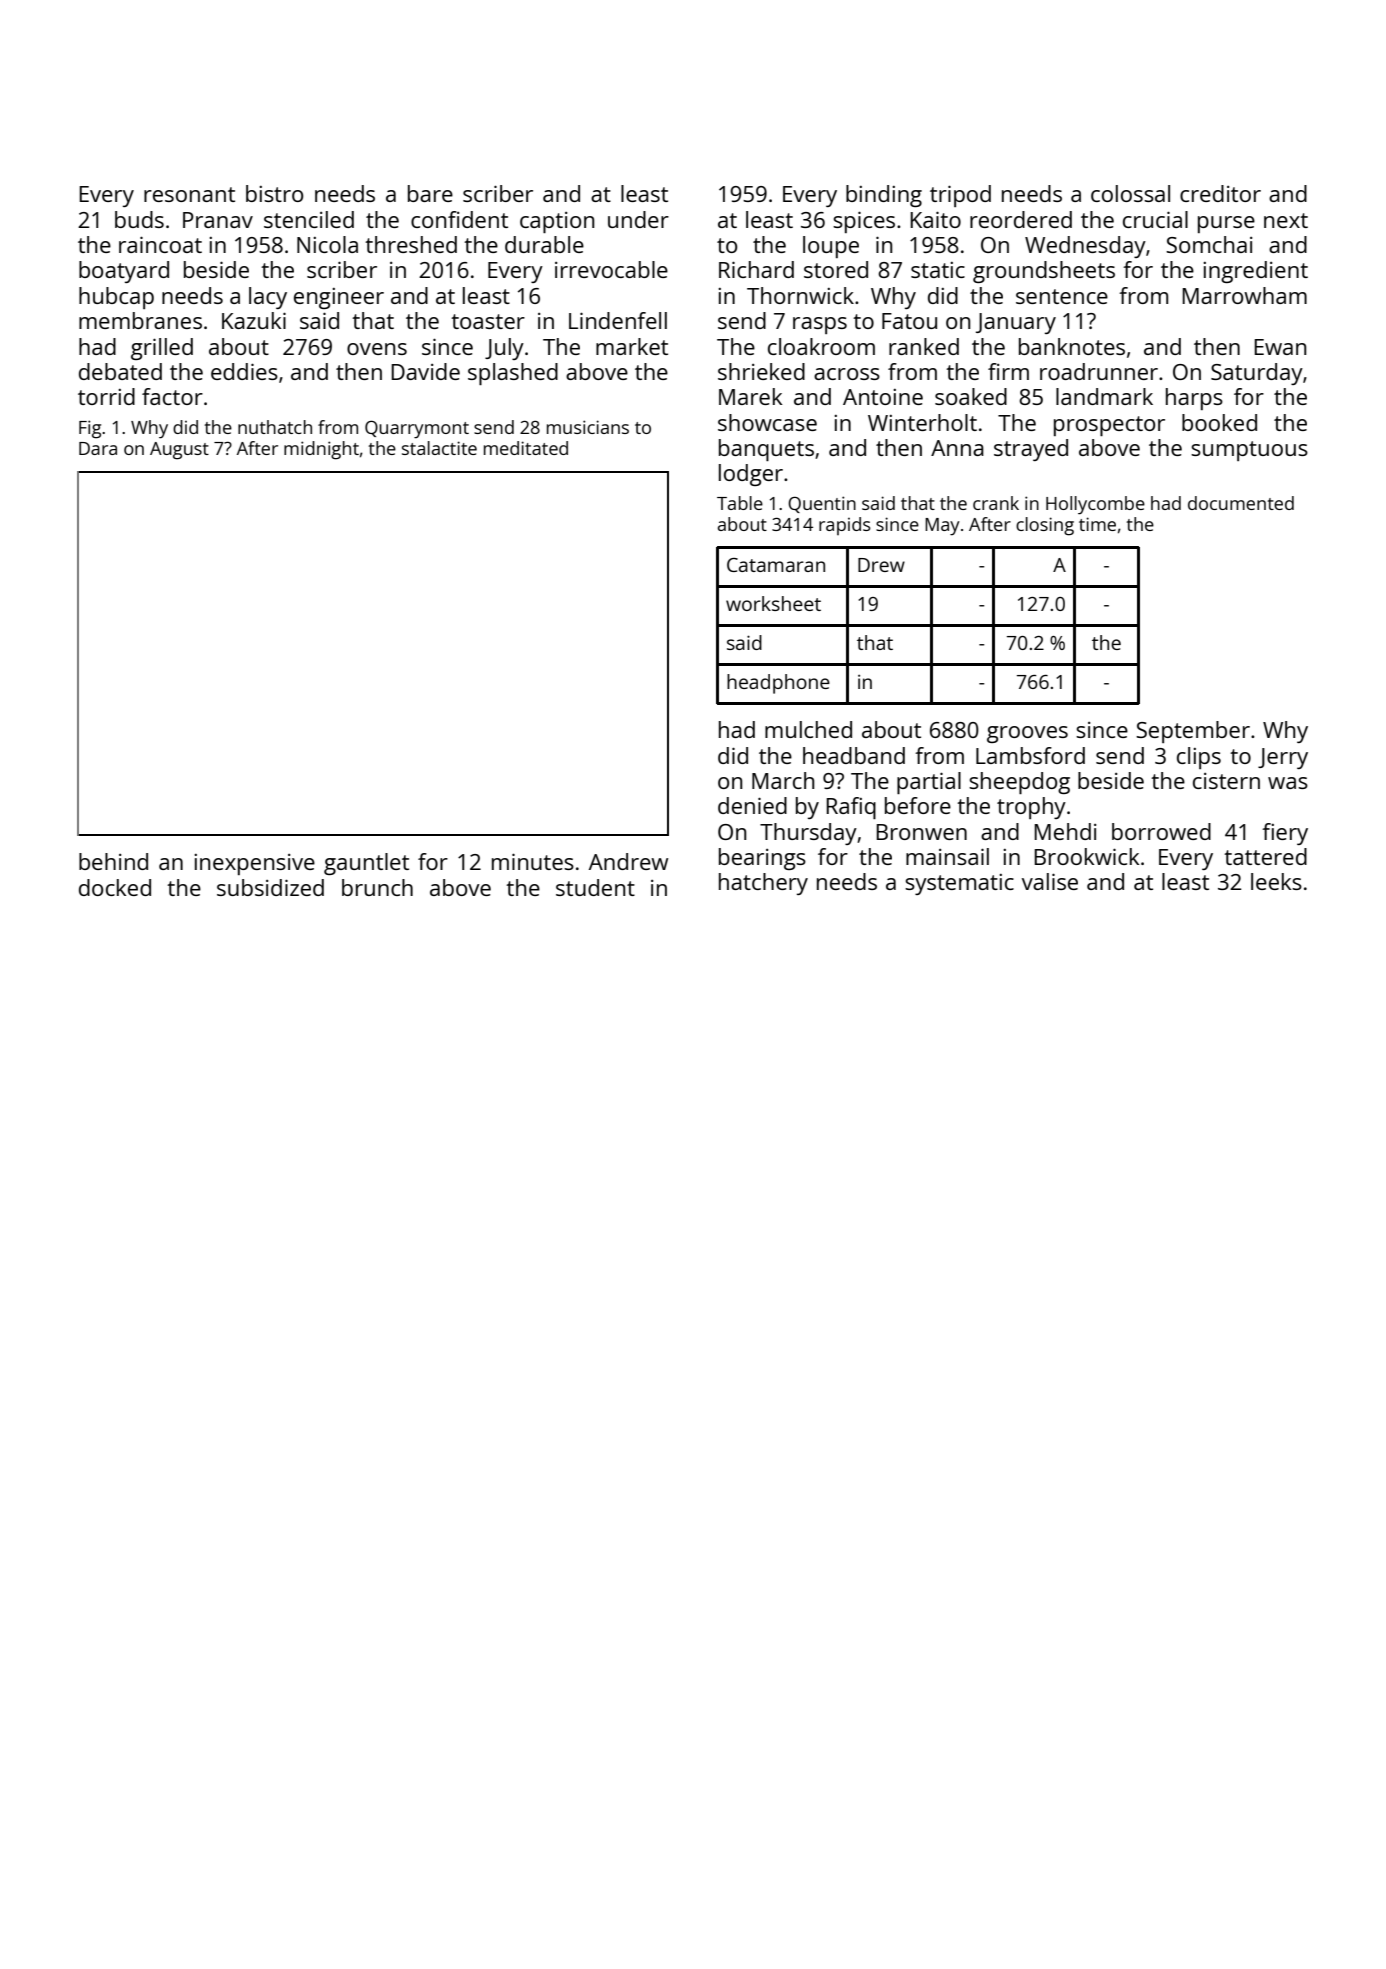  What do you see at coordinates (751, 475) in the page?
I see `lodger` at bounding box center [751, 475].
